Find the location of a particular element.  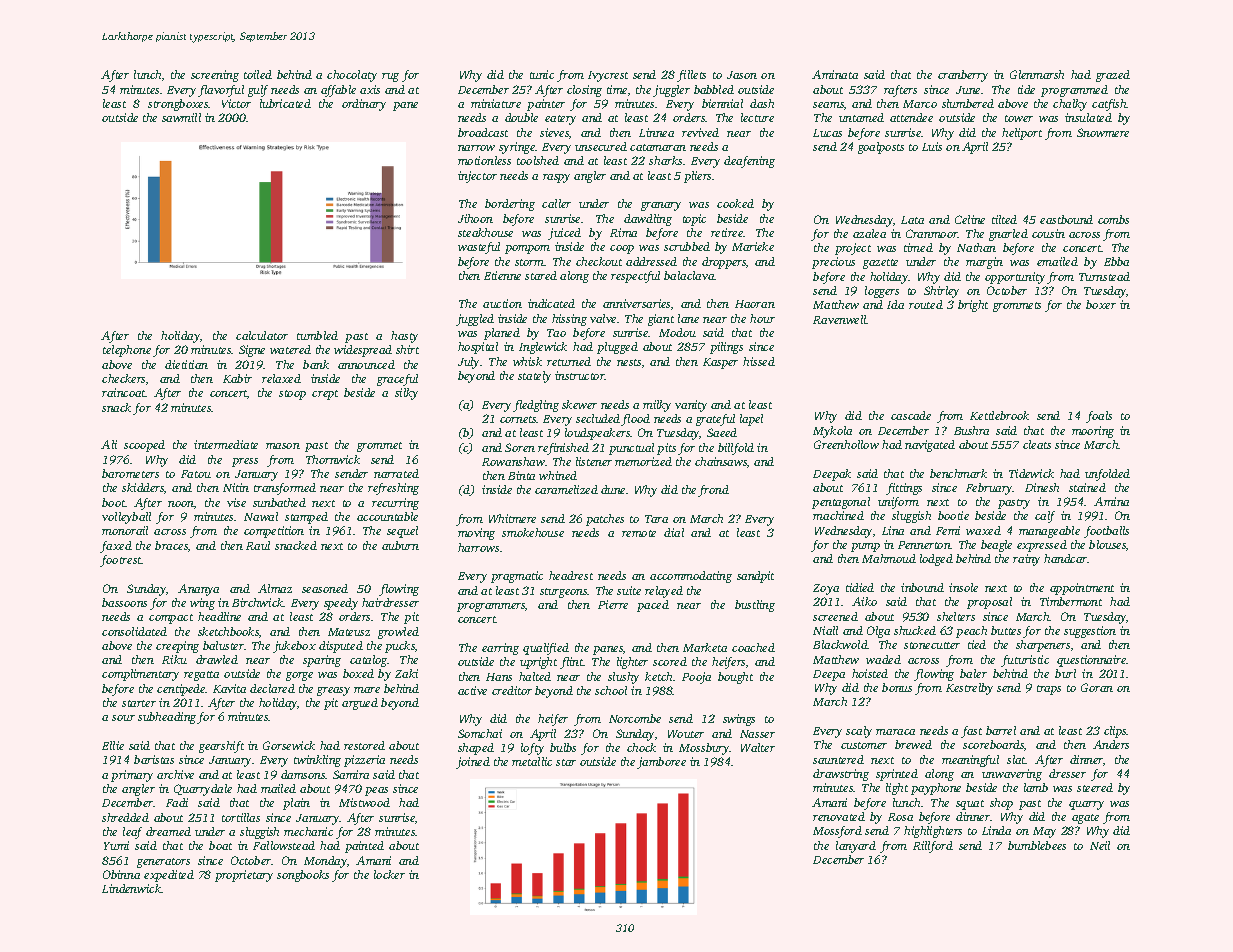

braces is located at coordinates (171, 545).
